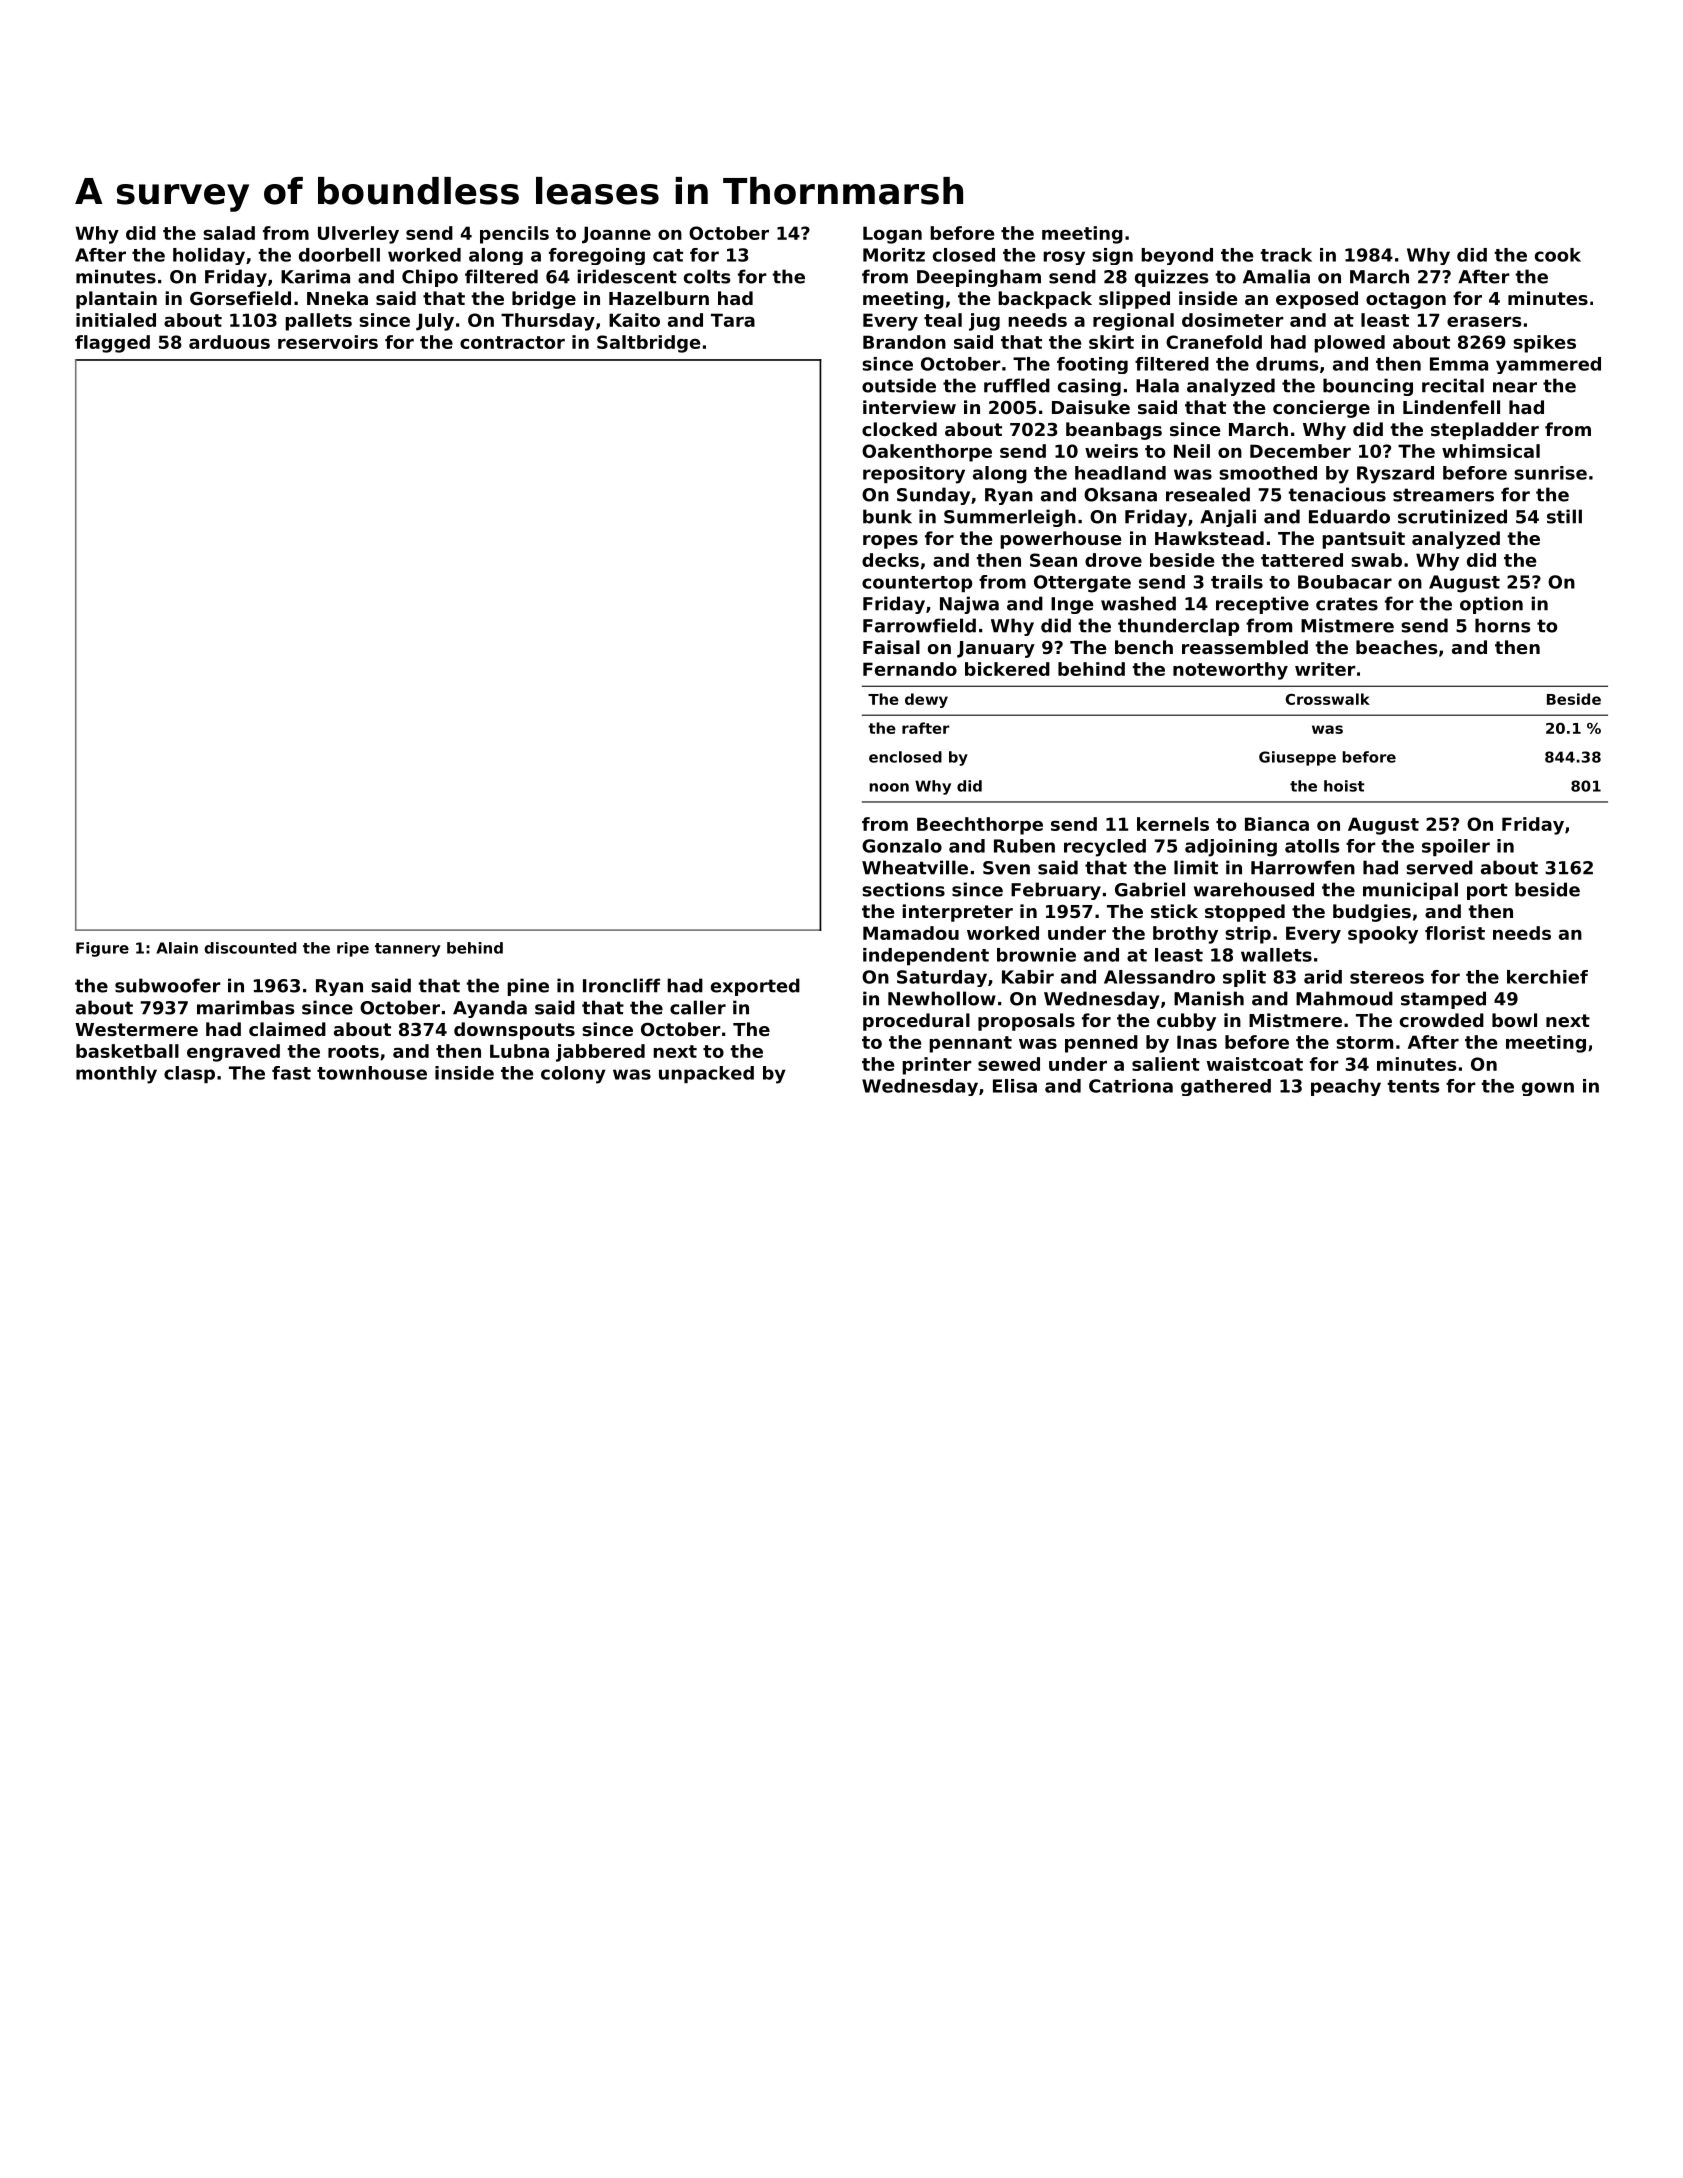  What do you see at coordinates (250, 948) in the page?
I see `discounted` at bounding box center [250, 948].
